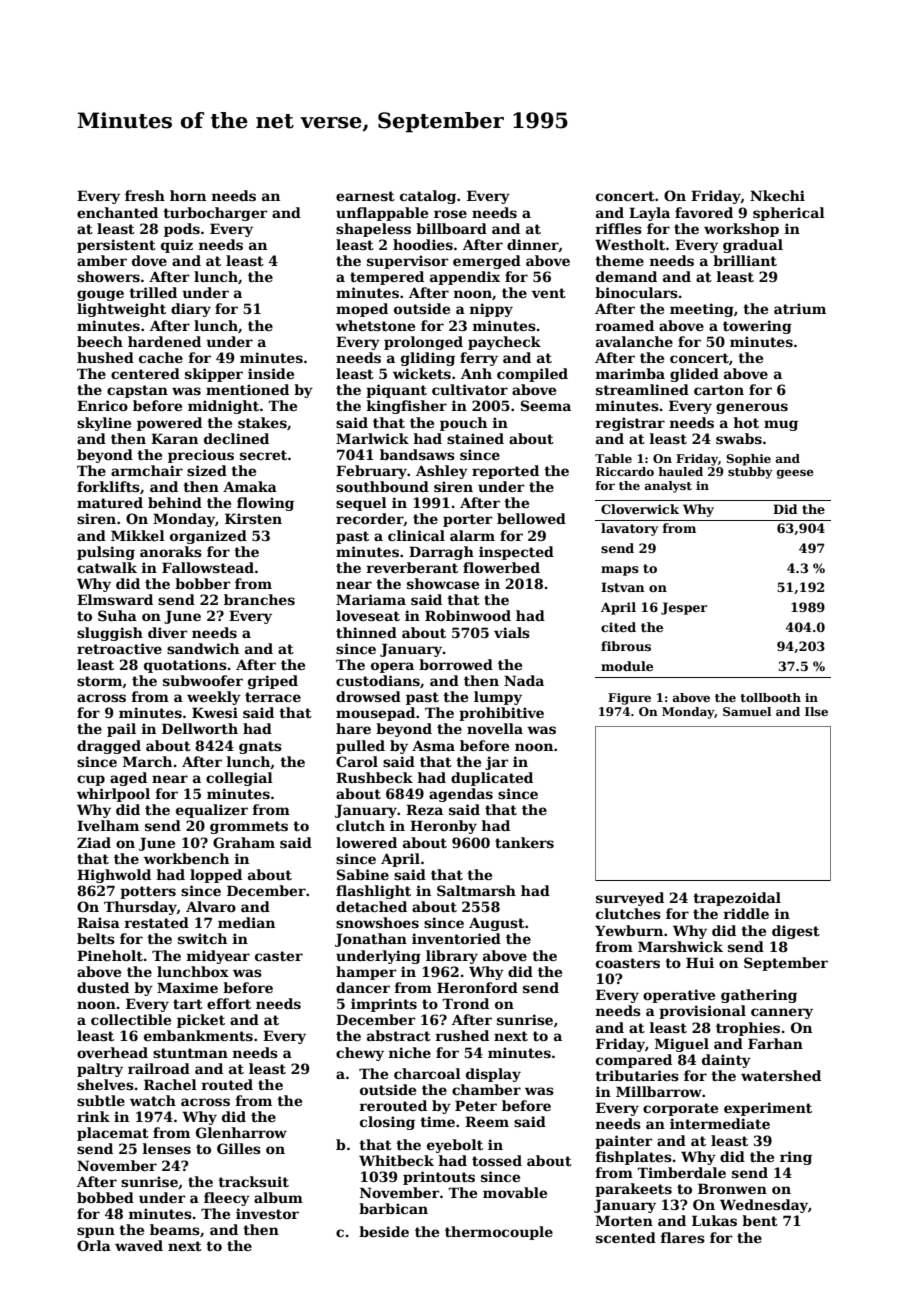 Image resolution: width=908 pixels, height=1316 pixels. What do you see at coordinates (533, 245) in the document?
I see `dinner` at bounding box center [533, 245].
